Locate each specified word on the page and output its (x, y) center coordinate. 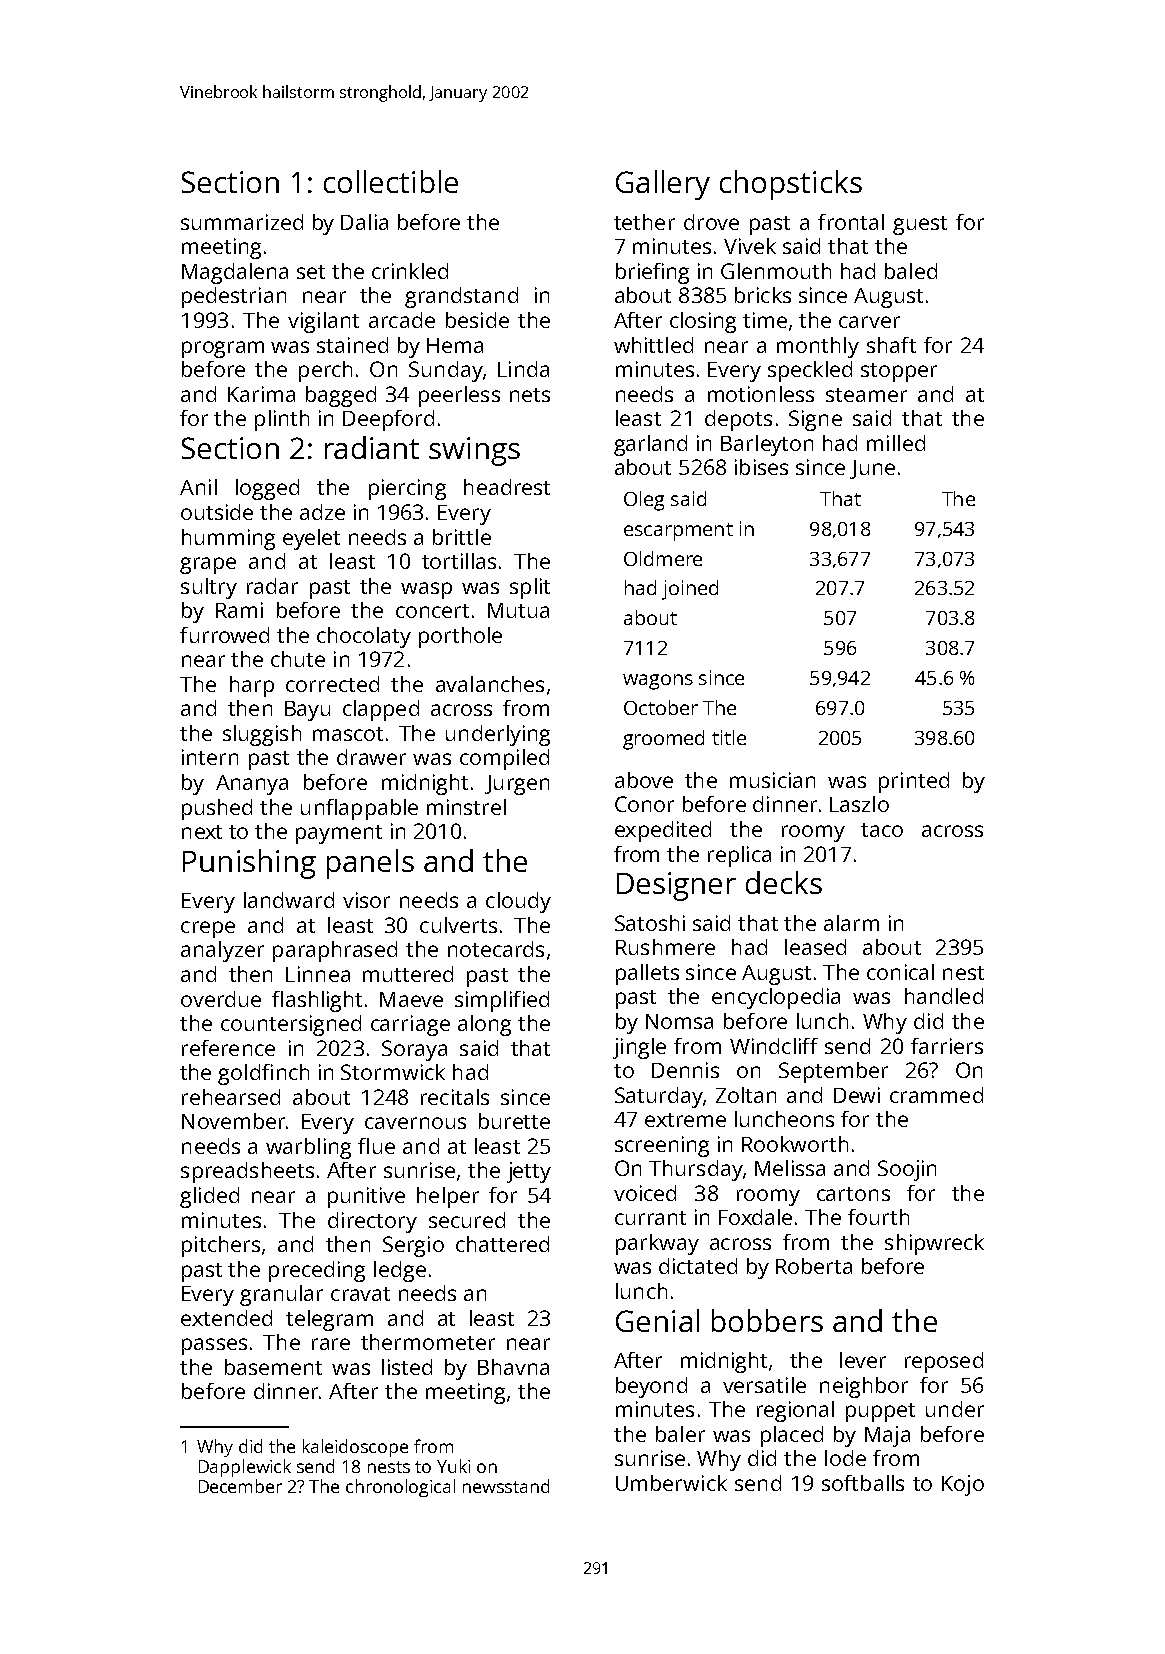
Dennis (685, 1070)
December (240, 1486)
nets (530, 395)
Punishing (249, 864)
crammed (936, 1095)
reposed (944, 1362)
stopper (899, 372)
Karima (261, 394)
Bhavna (513, 1367)
